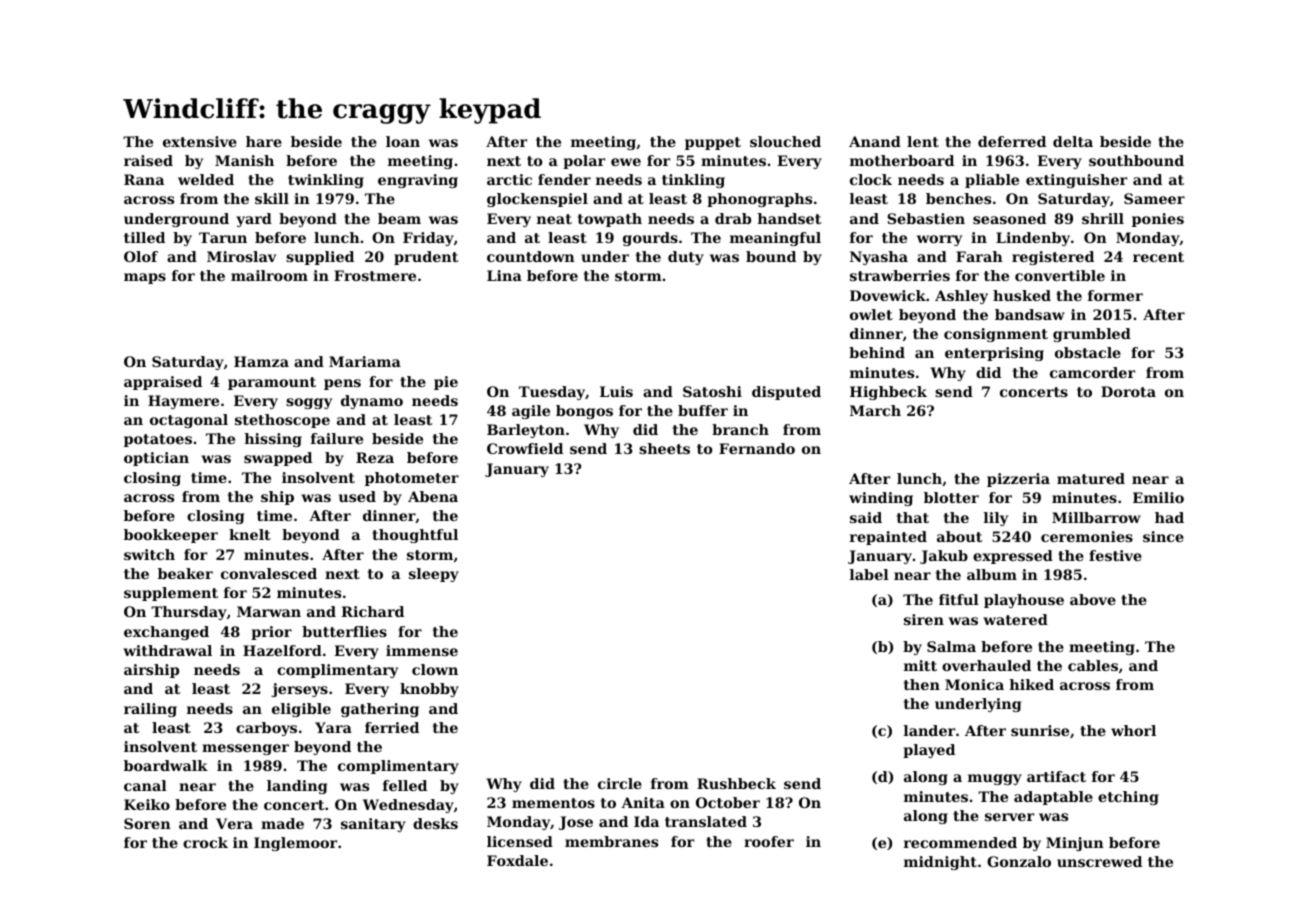 The image size is (1308, 924). Describe the element at coordinates (881, 499) in the page. I see `winding` at that location.
